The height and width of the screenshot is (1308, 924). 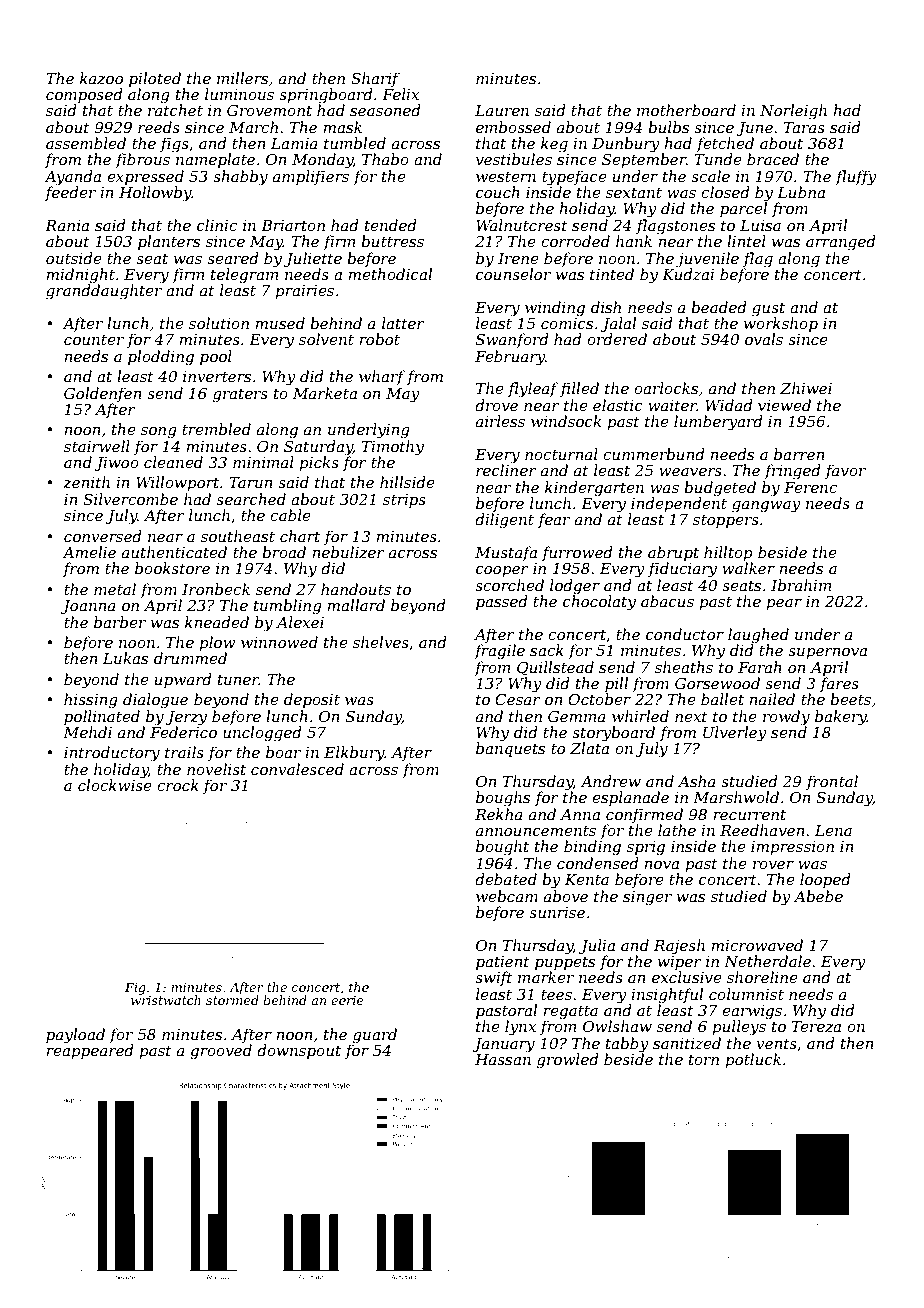 I want to click on tended, so click(x=391, y=225).
